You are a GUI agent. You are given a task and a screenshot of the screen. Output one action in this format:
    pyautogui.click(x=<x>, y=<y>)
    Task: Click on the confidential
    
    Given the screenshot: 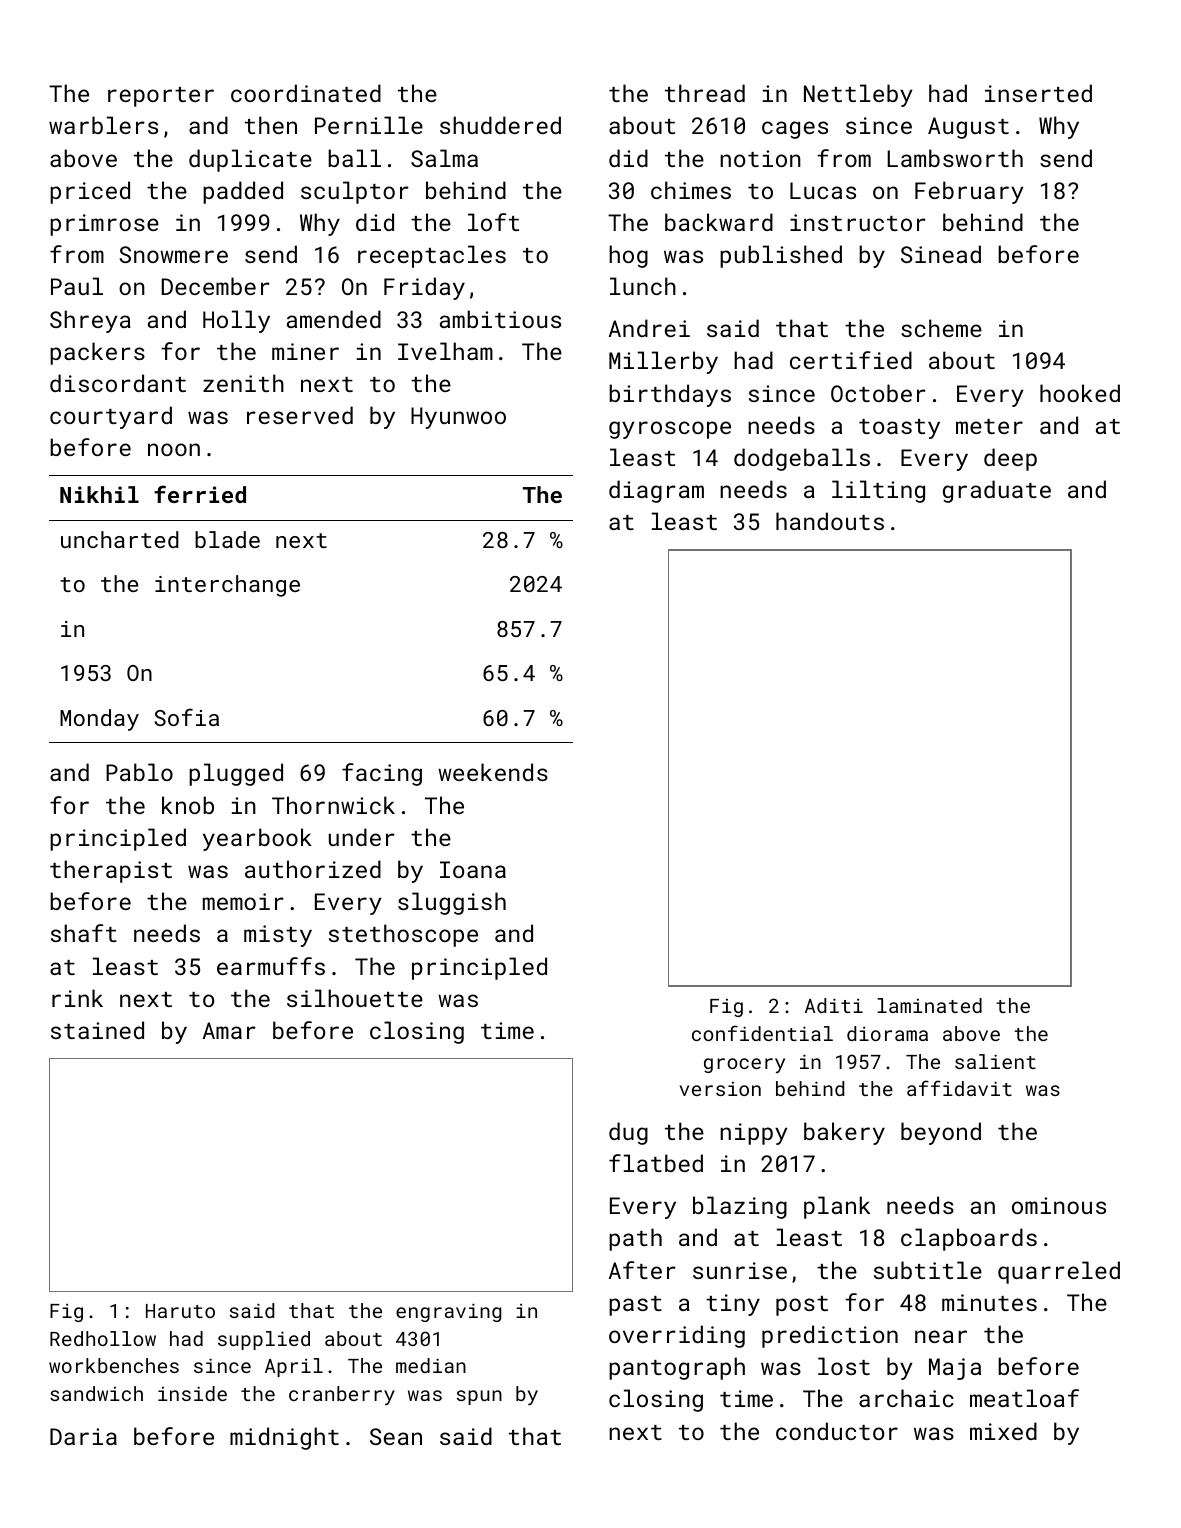 What is the action you would take?
    pyautogui.click(x=762, y=1033)
